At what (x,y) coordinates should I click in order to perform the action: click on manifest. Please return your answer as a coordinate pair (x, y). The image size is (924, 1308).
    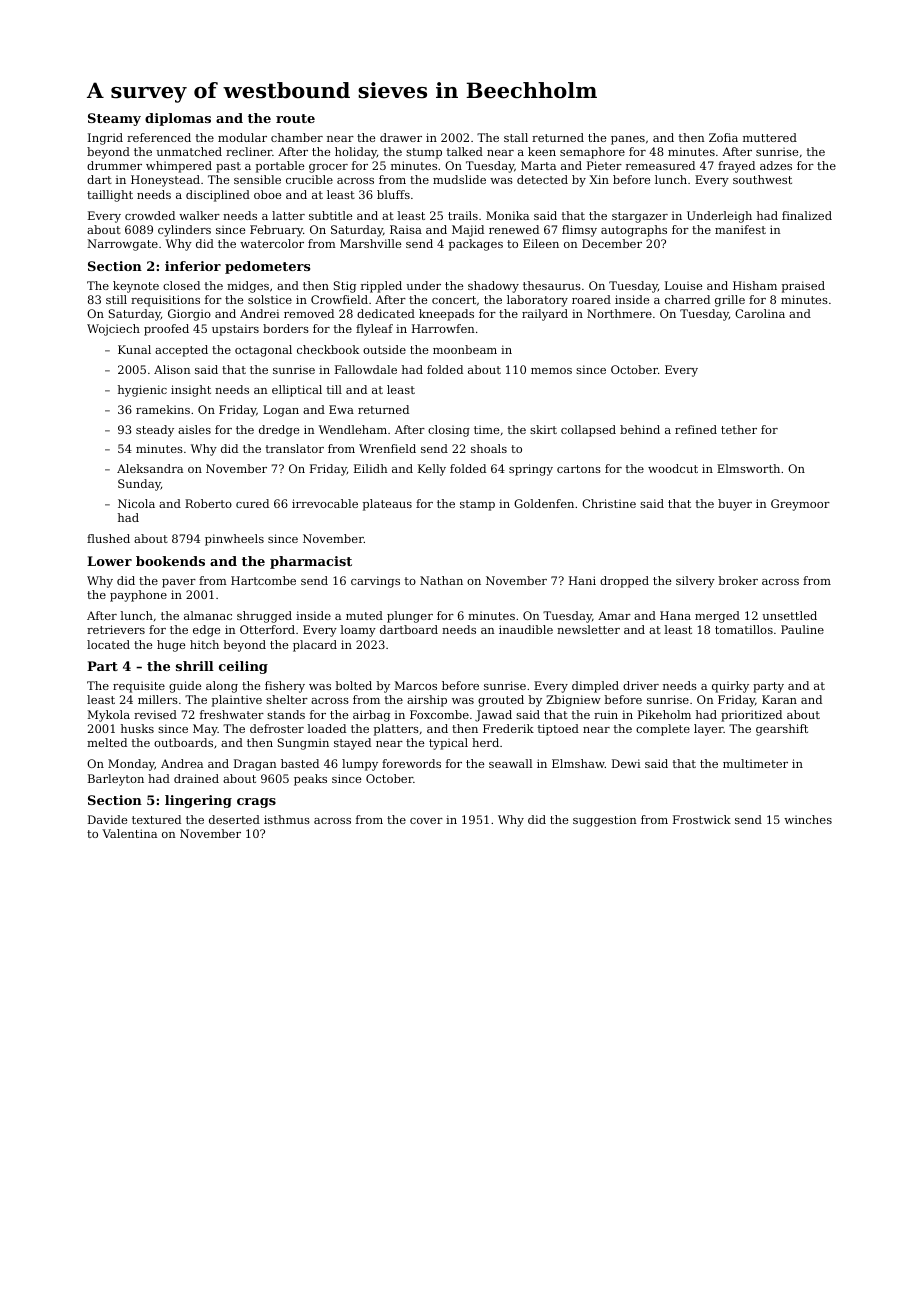
    Looking at the image, I should click on (740, 229).
